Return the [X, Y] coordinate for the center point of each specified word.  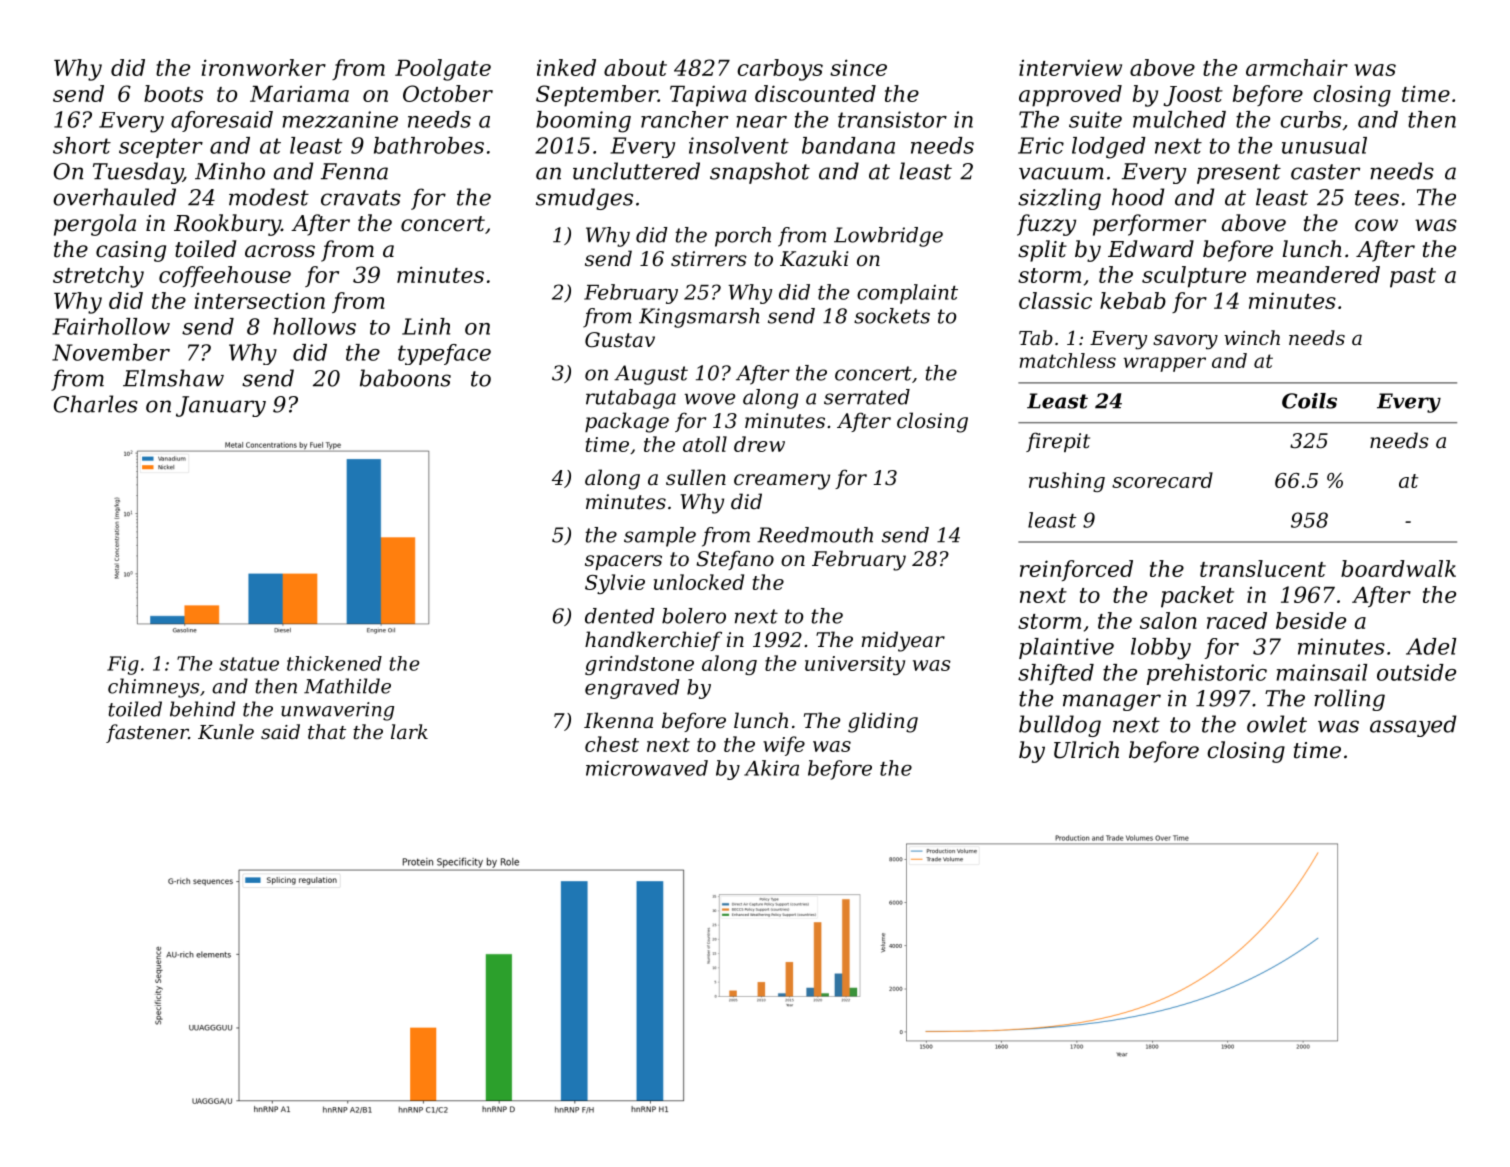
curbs [1310, 119]
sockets [892, 316]
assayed [1413, 726]
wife [784, 746]
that [327, 731]
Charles [96, 404]
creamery [782, 482]
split [1042, 251]
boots [173, 93]
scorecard [1162, 480]
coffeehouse [225, 276]
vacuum [1061, 173]
